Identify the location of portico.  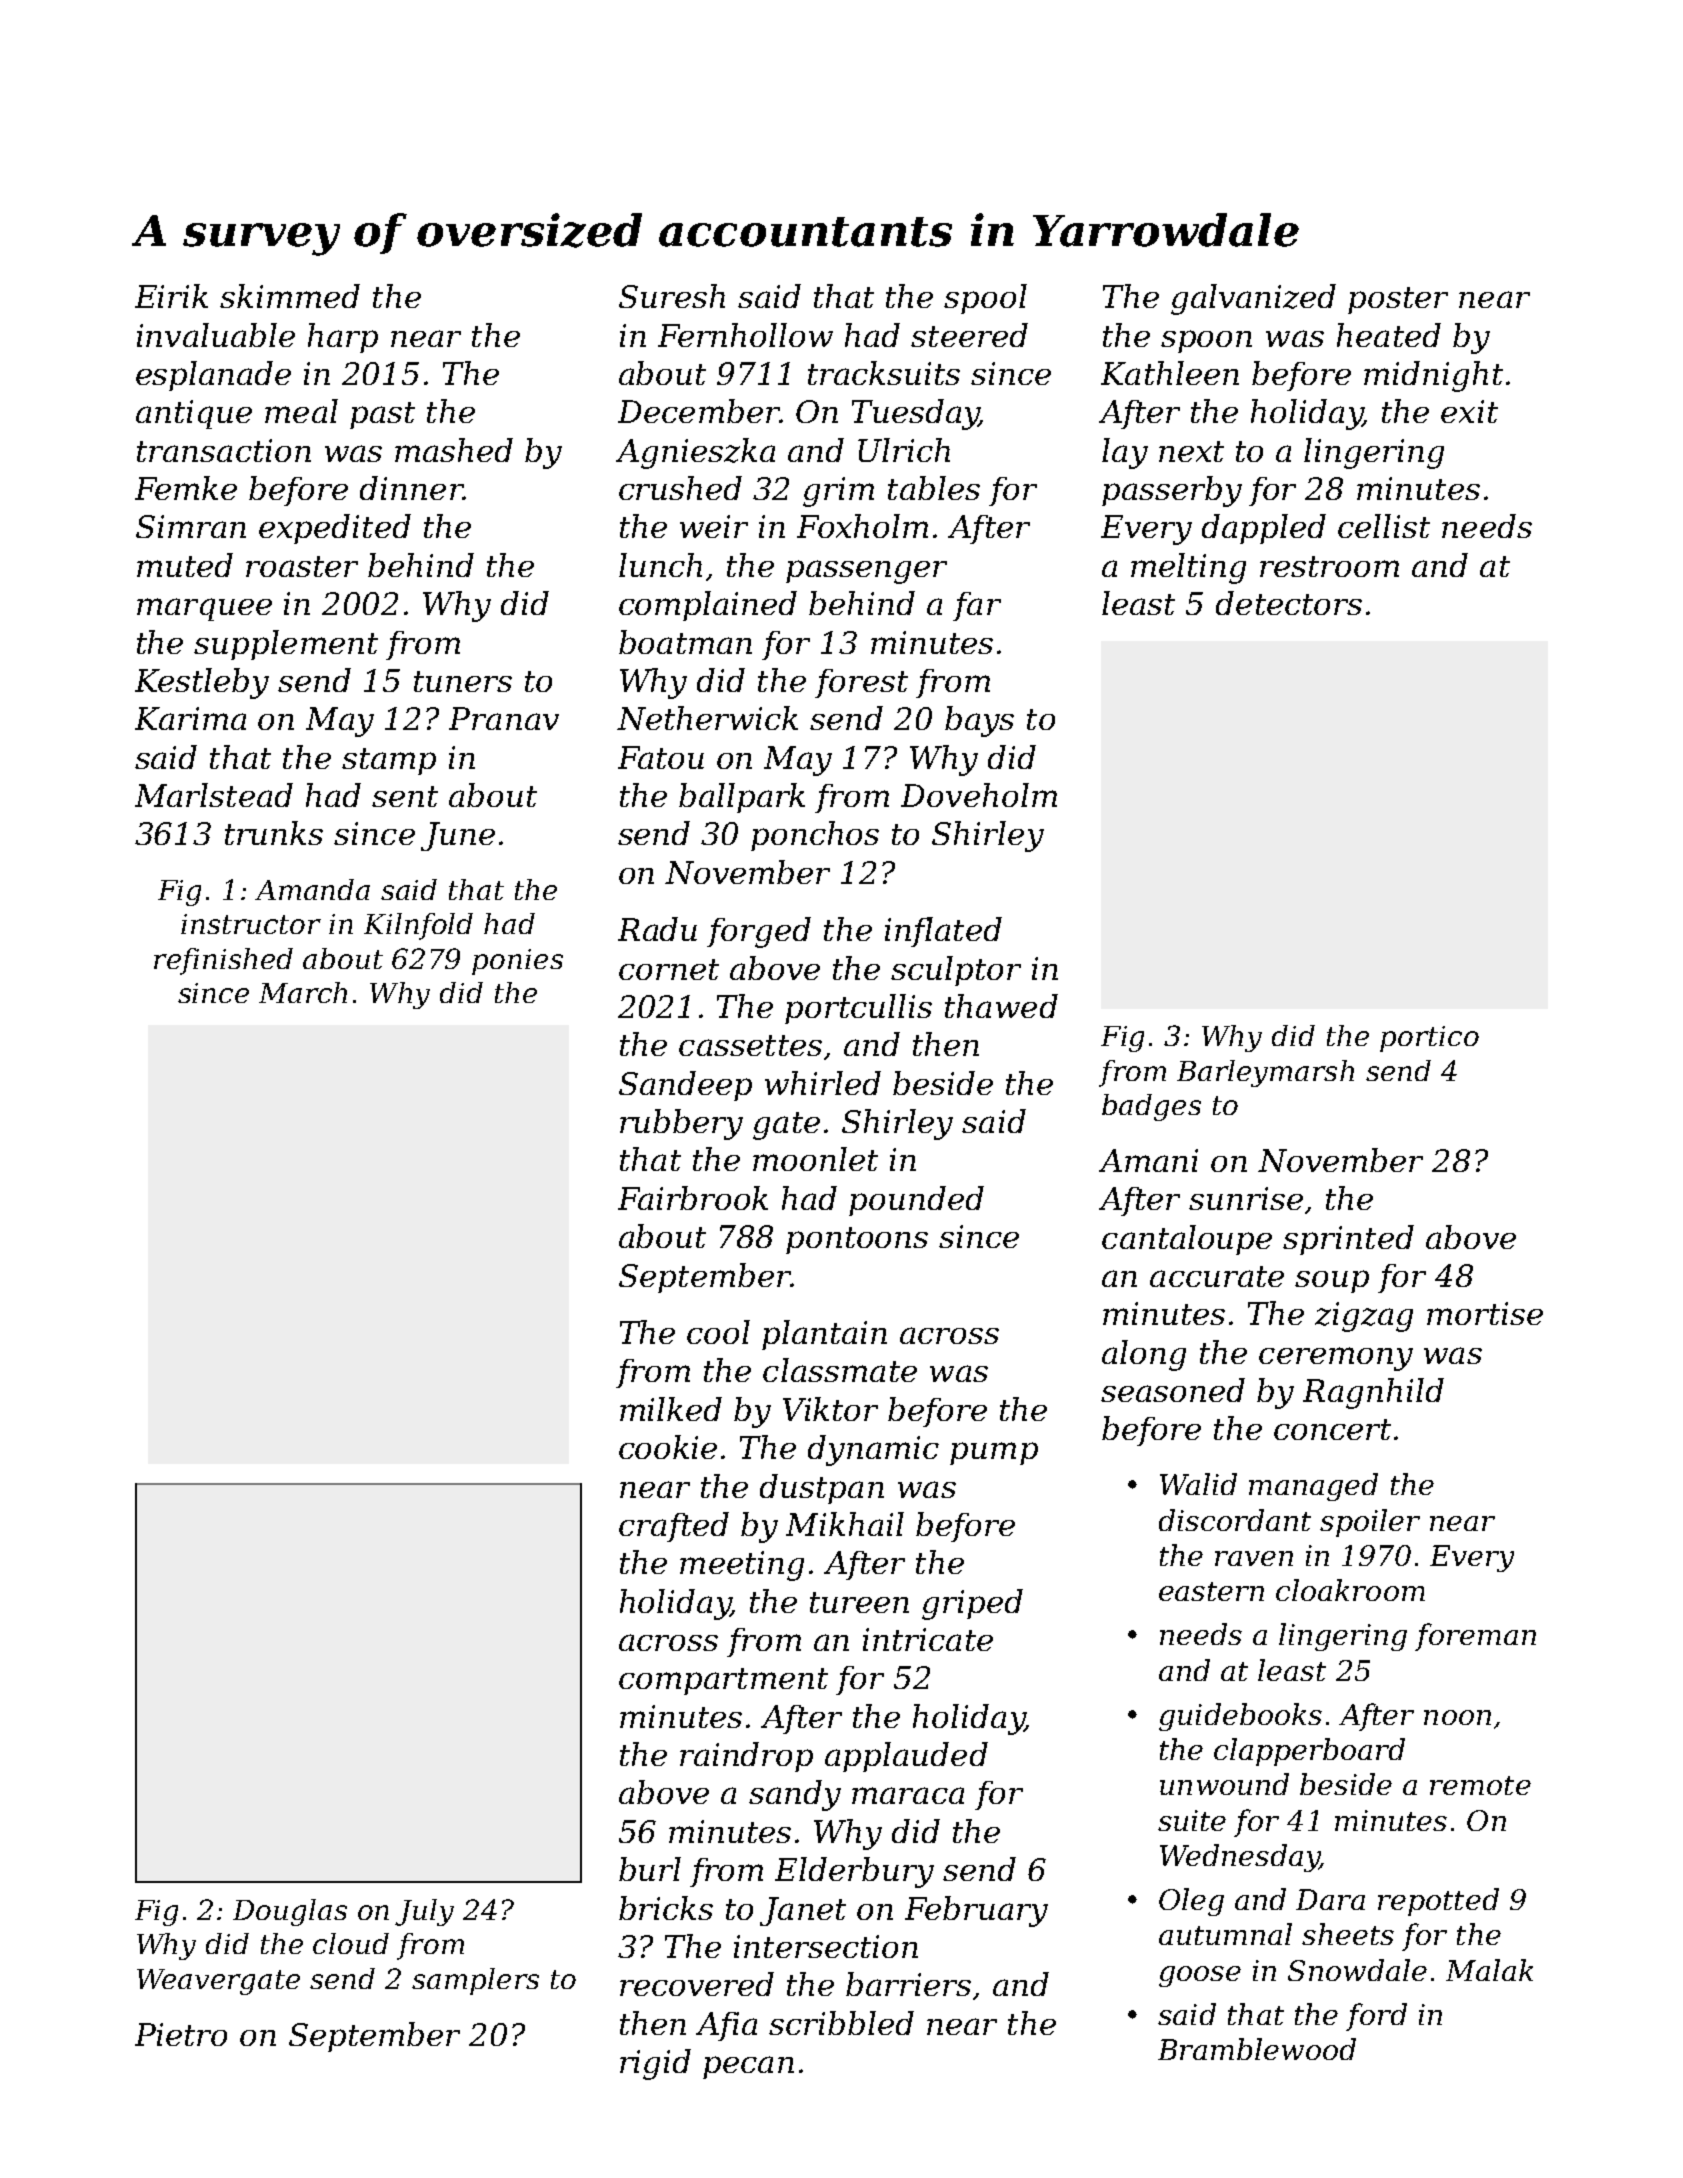
(1429, 1039).
